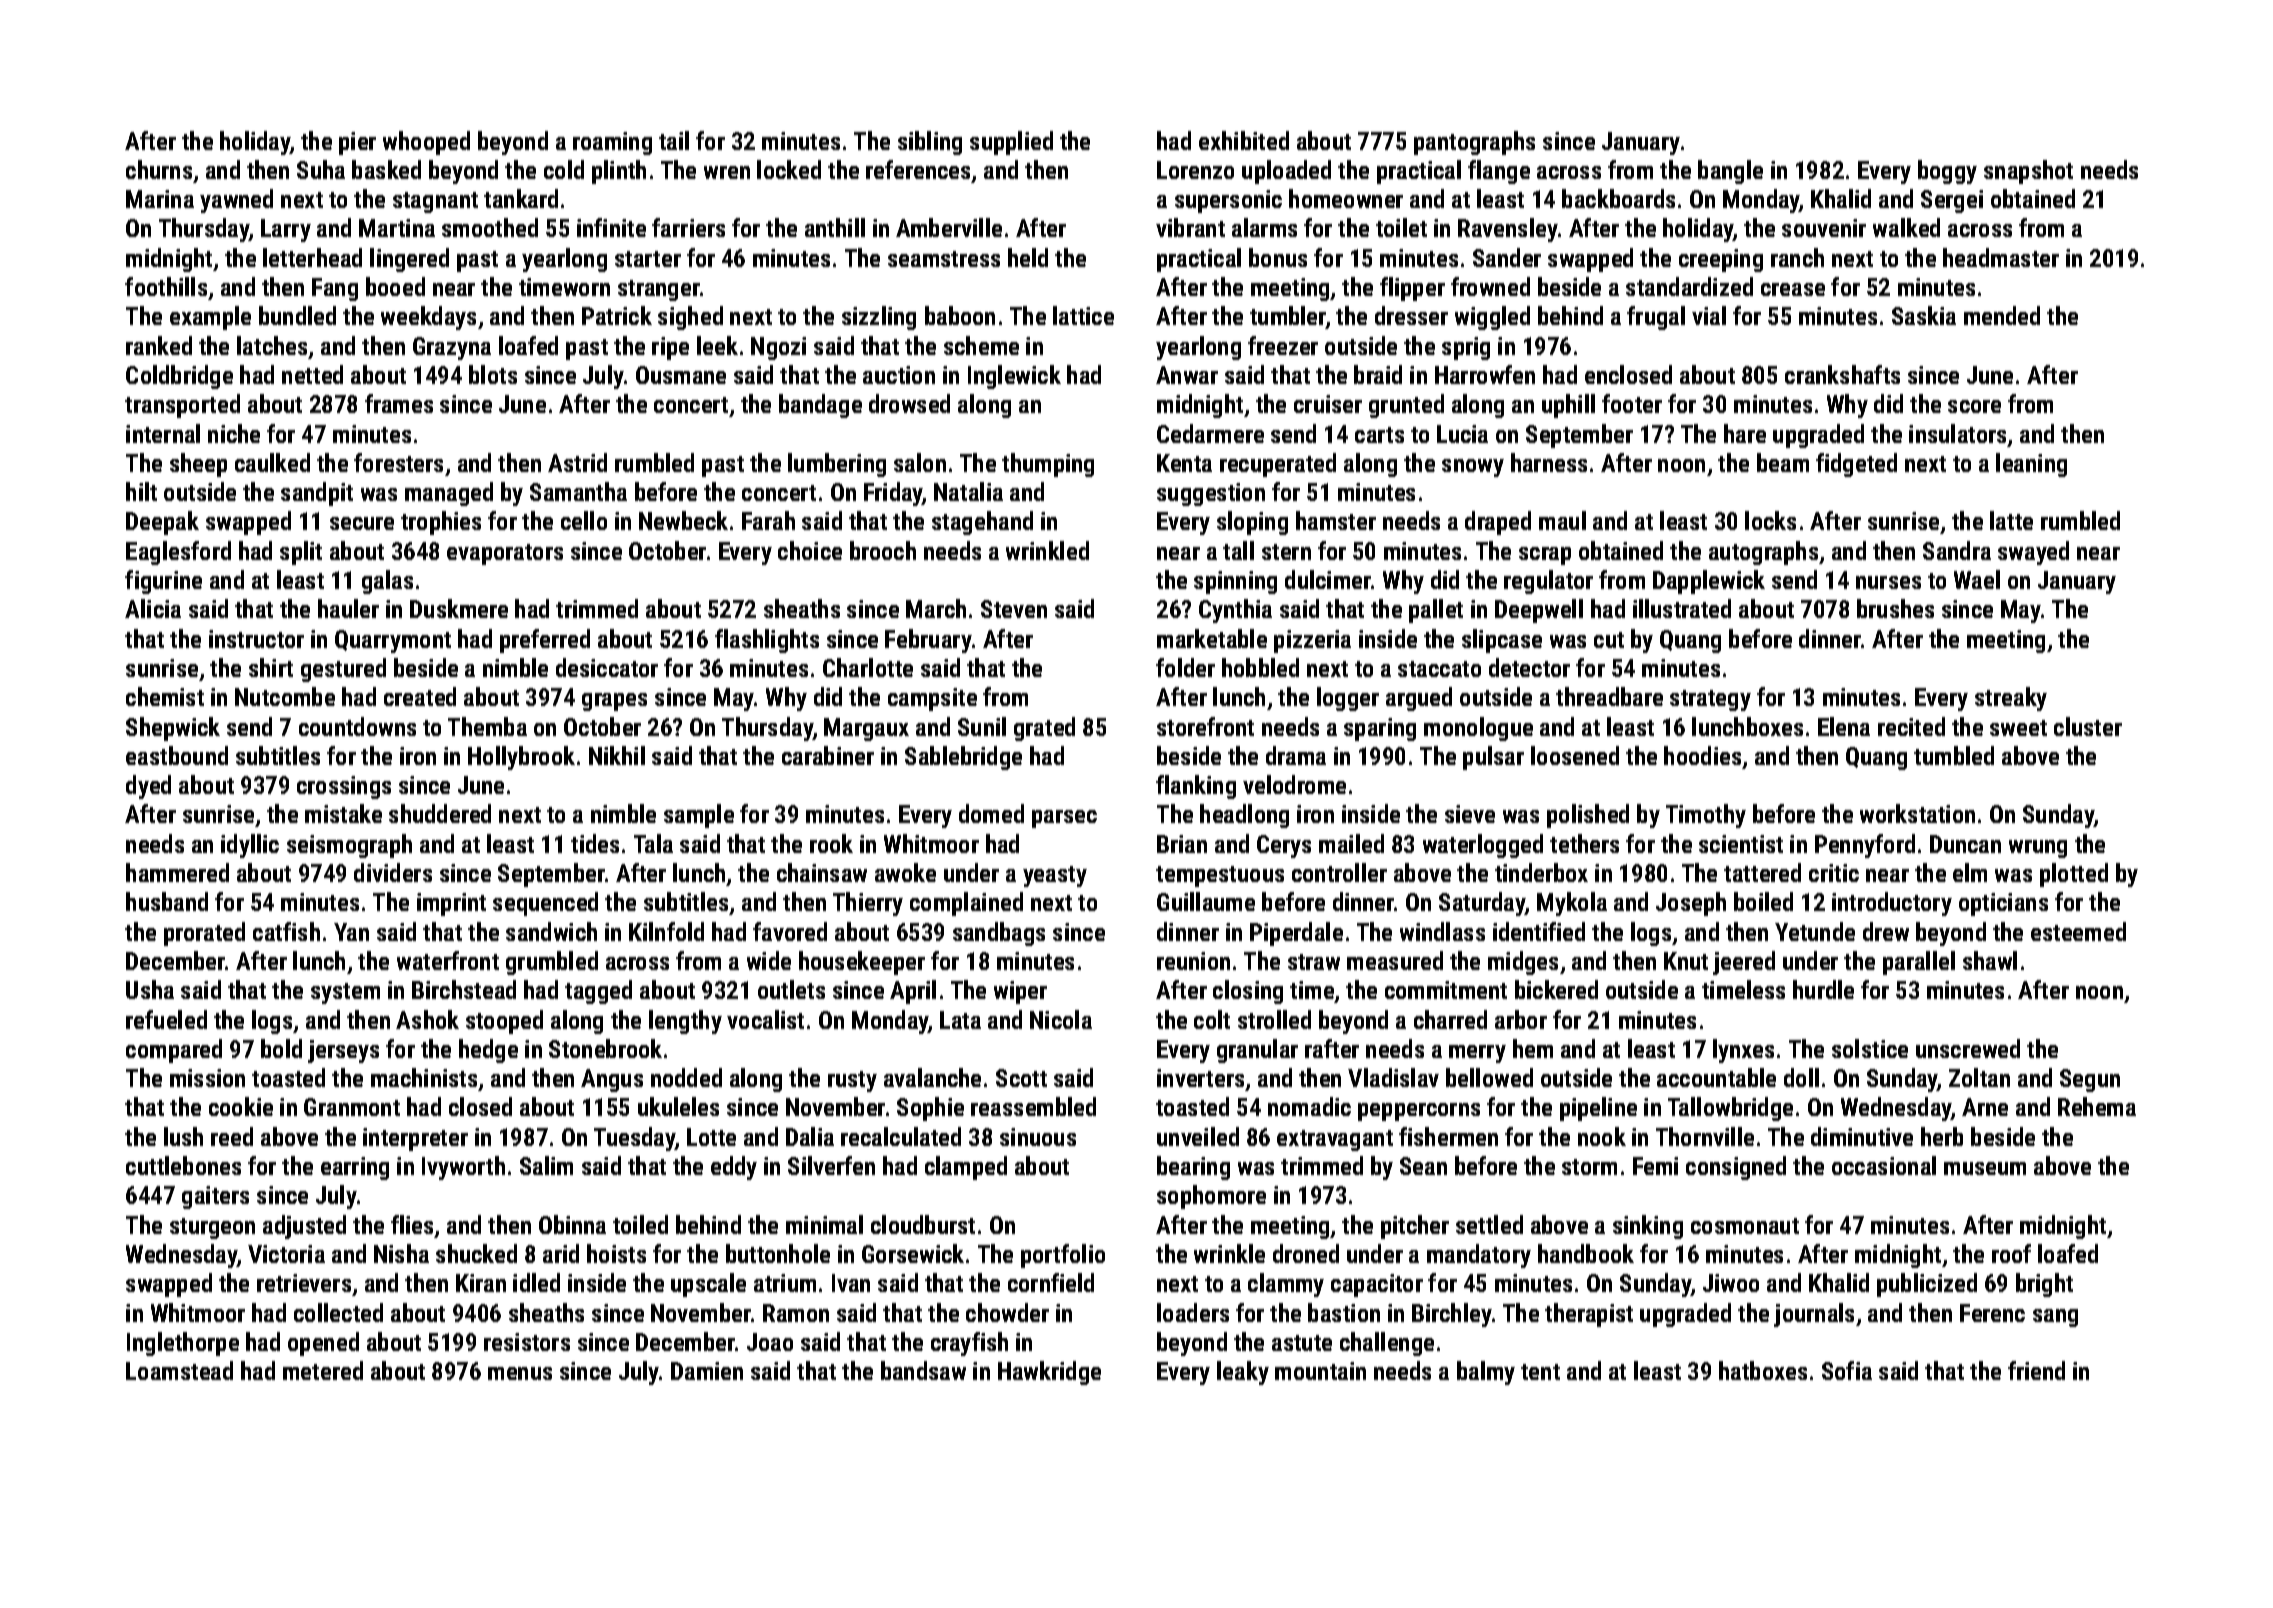  What do you see at coordinates (357, 143) in the screenshot?
I see `pier` at bounding box center [357, 143].
